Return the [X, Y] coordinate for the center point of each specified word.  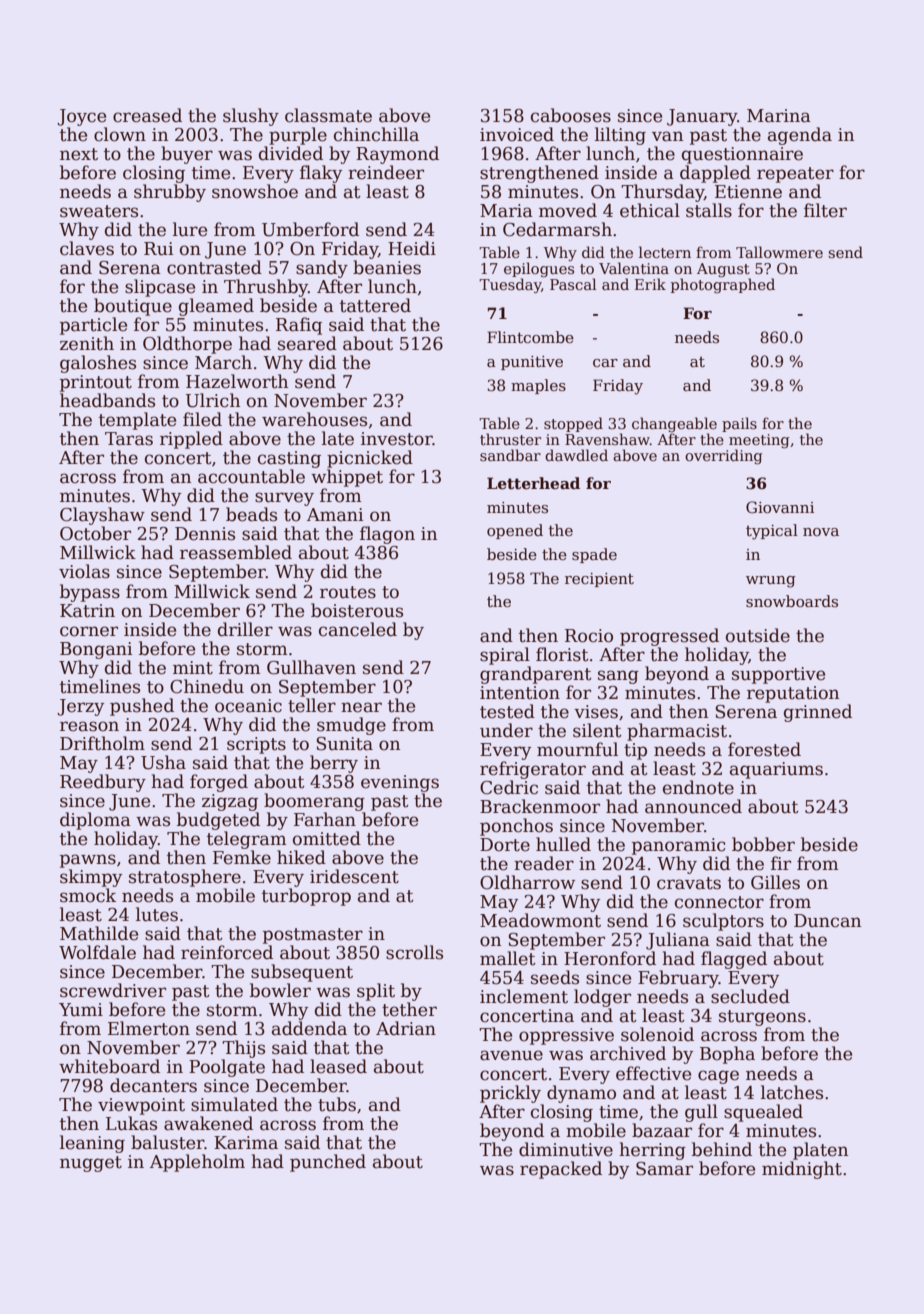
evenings [400, 783]
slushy [251, 117]
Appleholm [197, 1163]
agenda [800, 136]
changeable [674, 424]
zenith [87, 343]
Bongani [96, 650]
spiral [505, 656]
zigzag [230, 802]
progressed [669, 637]
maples [538, 386]
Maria [506, 211]
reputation [793, 694]
